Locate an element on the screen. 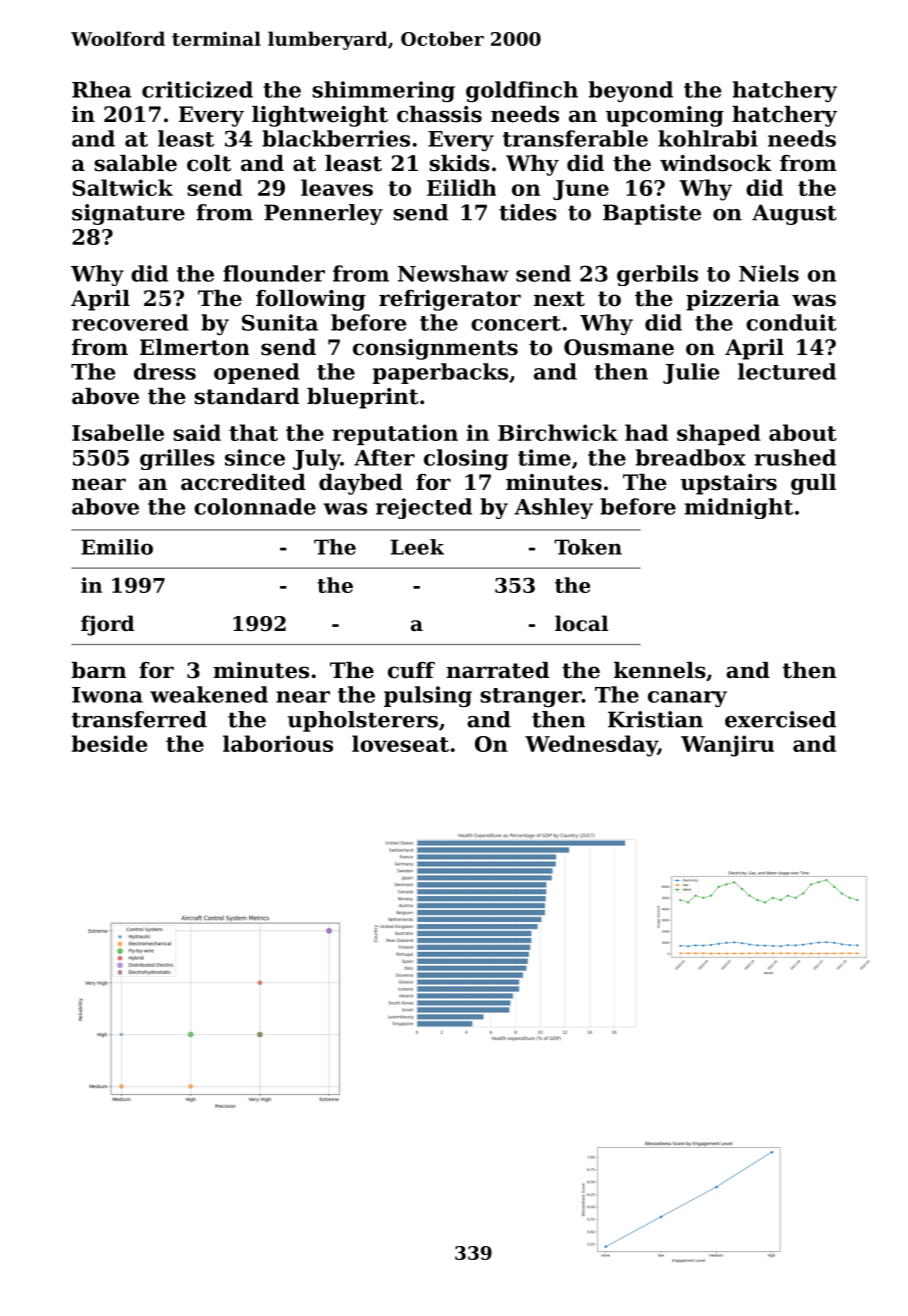  Rhea is located at coordinates (102, 89).
